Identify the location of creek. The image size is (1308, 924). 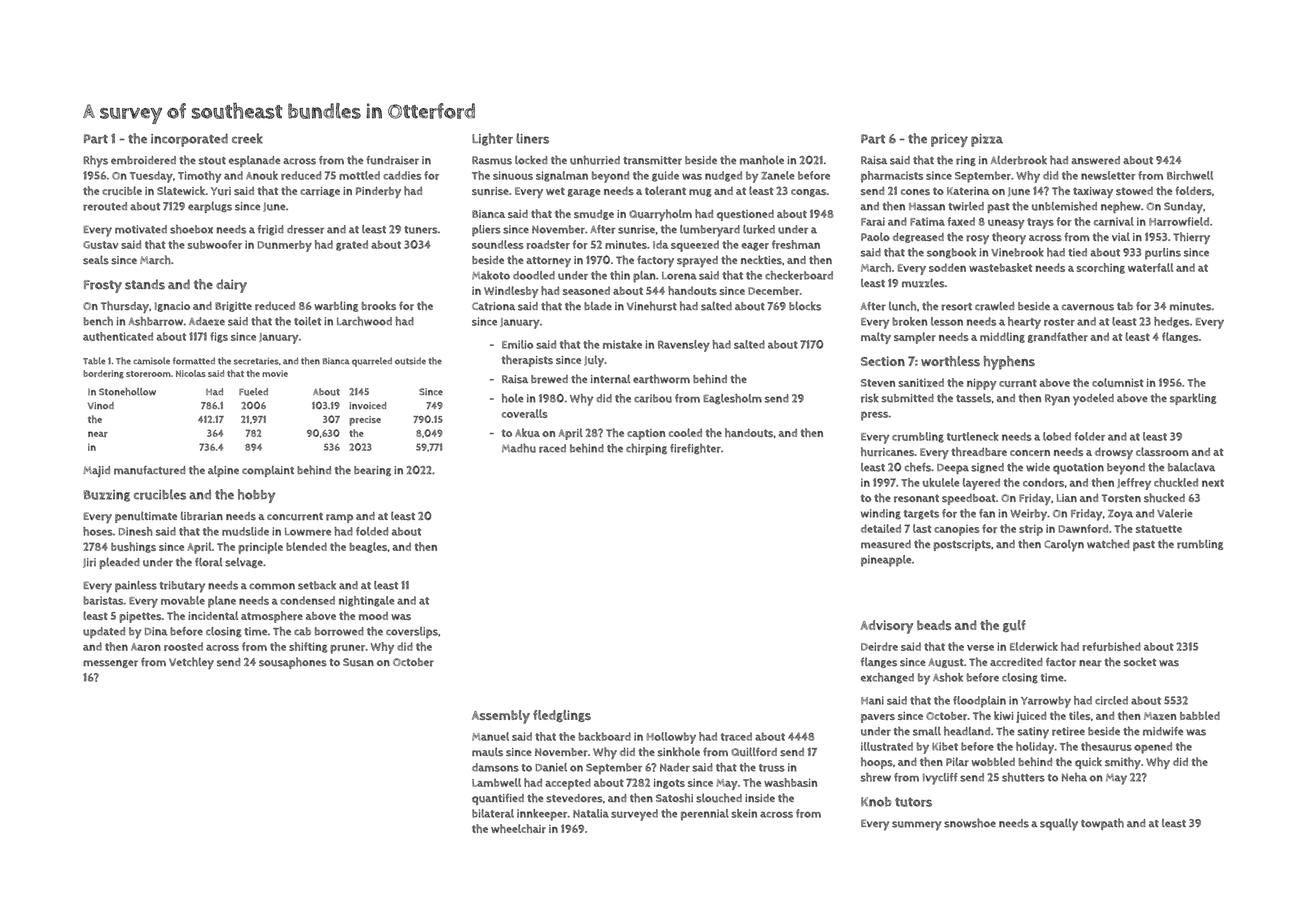
(247, 138).
